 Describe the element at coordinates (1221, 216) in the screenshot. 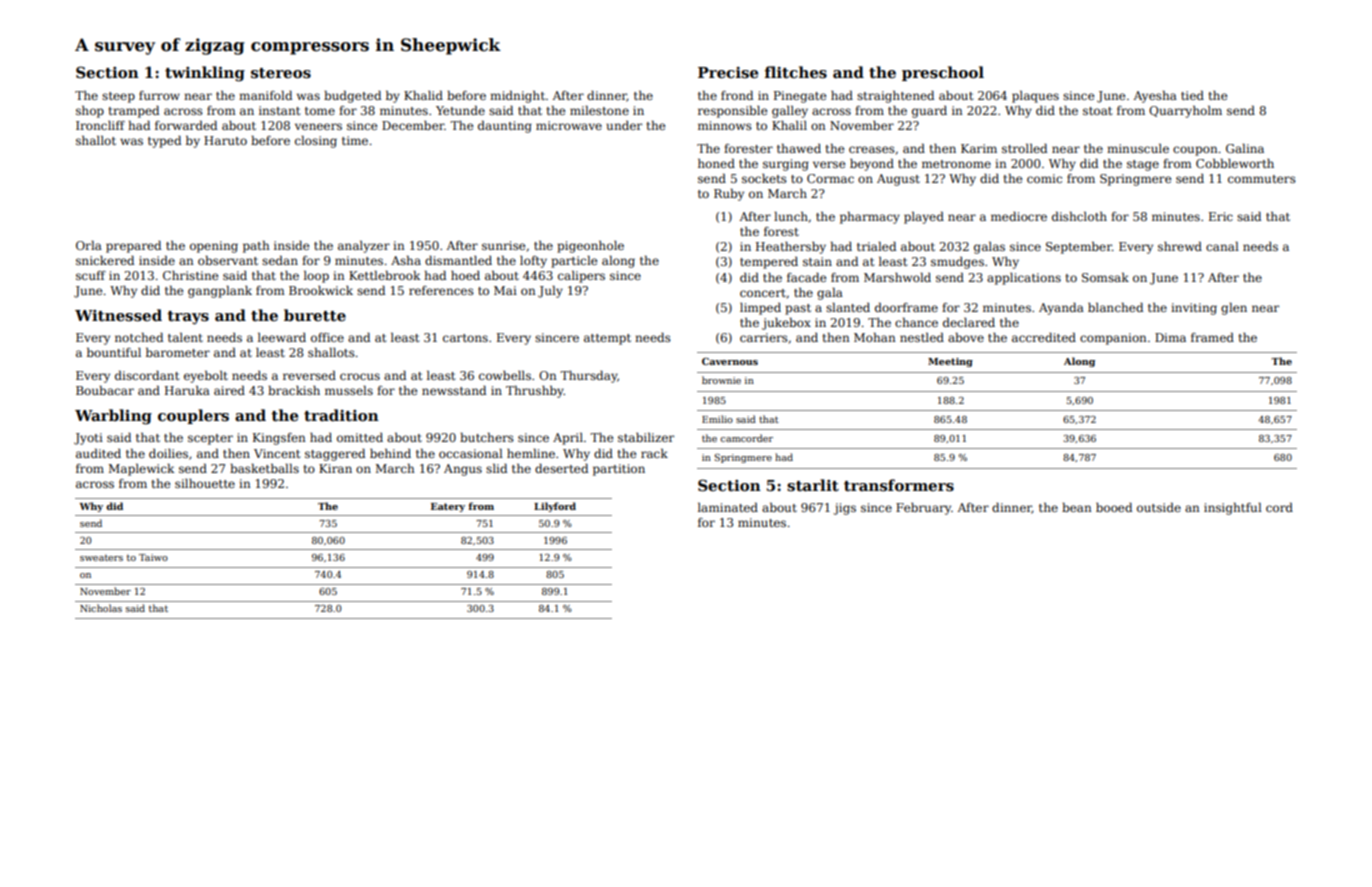

I see `Eric` at that location.
